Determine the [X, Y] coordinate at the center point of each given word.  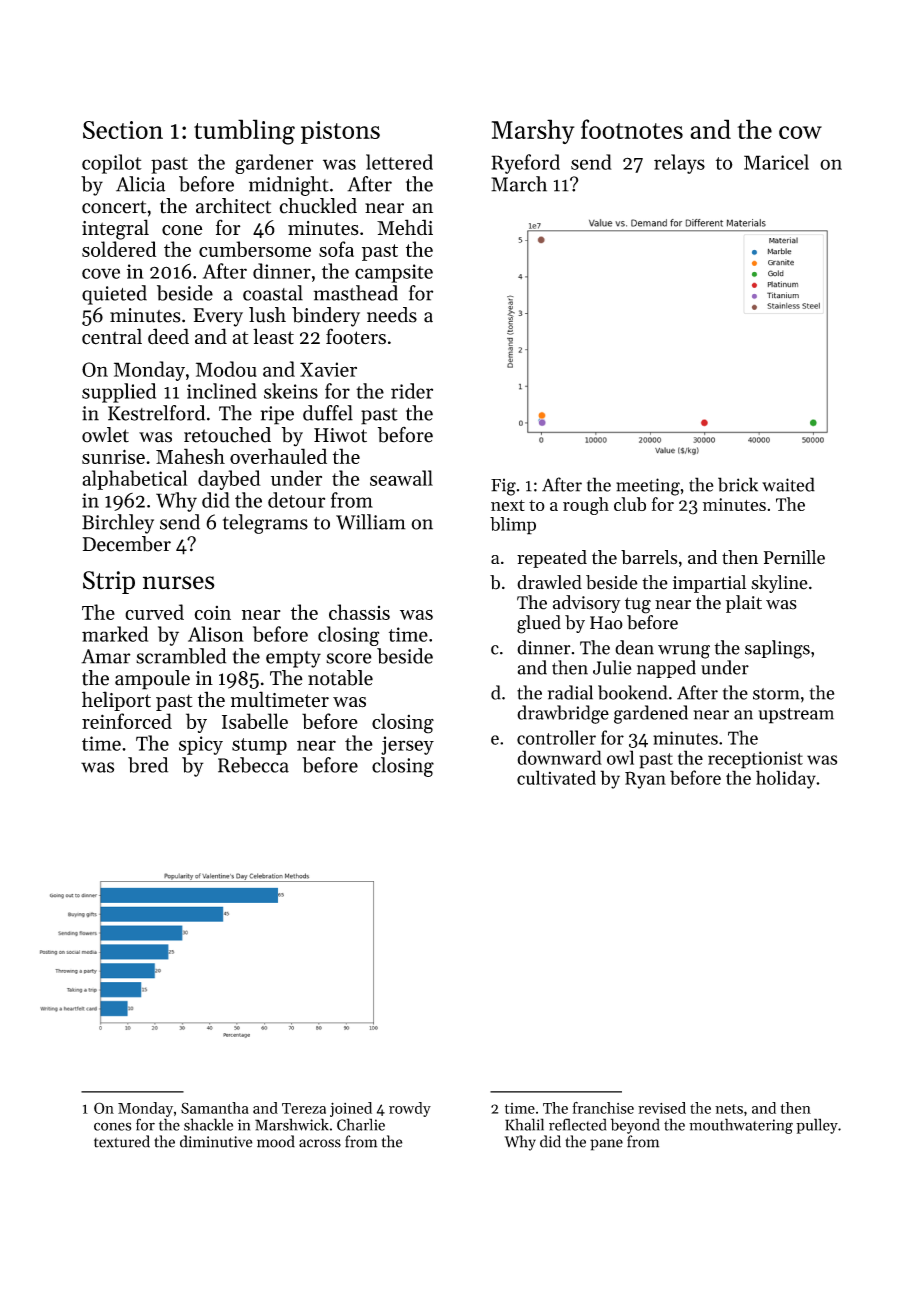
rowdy [410, 1109]
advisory [587, 604]
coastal [273, 293]
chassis [359, 612]
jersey [407, 745]
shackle [208, 1124]
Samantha [215, 1108]
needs [392, 315]
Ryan [645, 780]
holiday [786, 779]
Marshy [533, 131]
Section [123, 130]
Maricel [776, 162]
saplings [777, 649]
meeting [648, 487]
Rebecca [253, 765]
